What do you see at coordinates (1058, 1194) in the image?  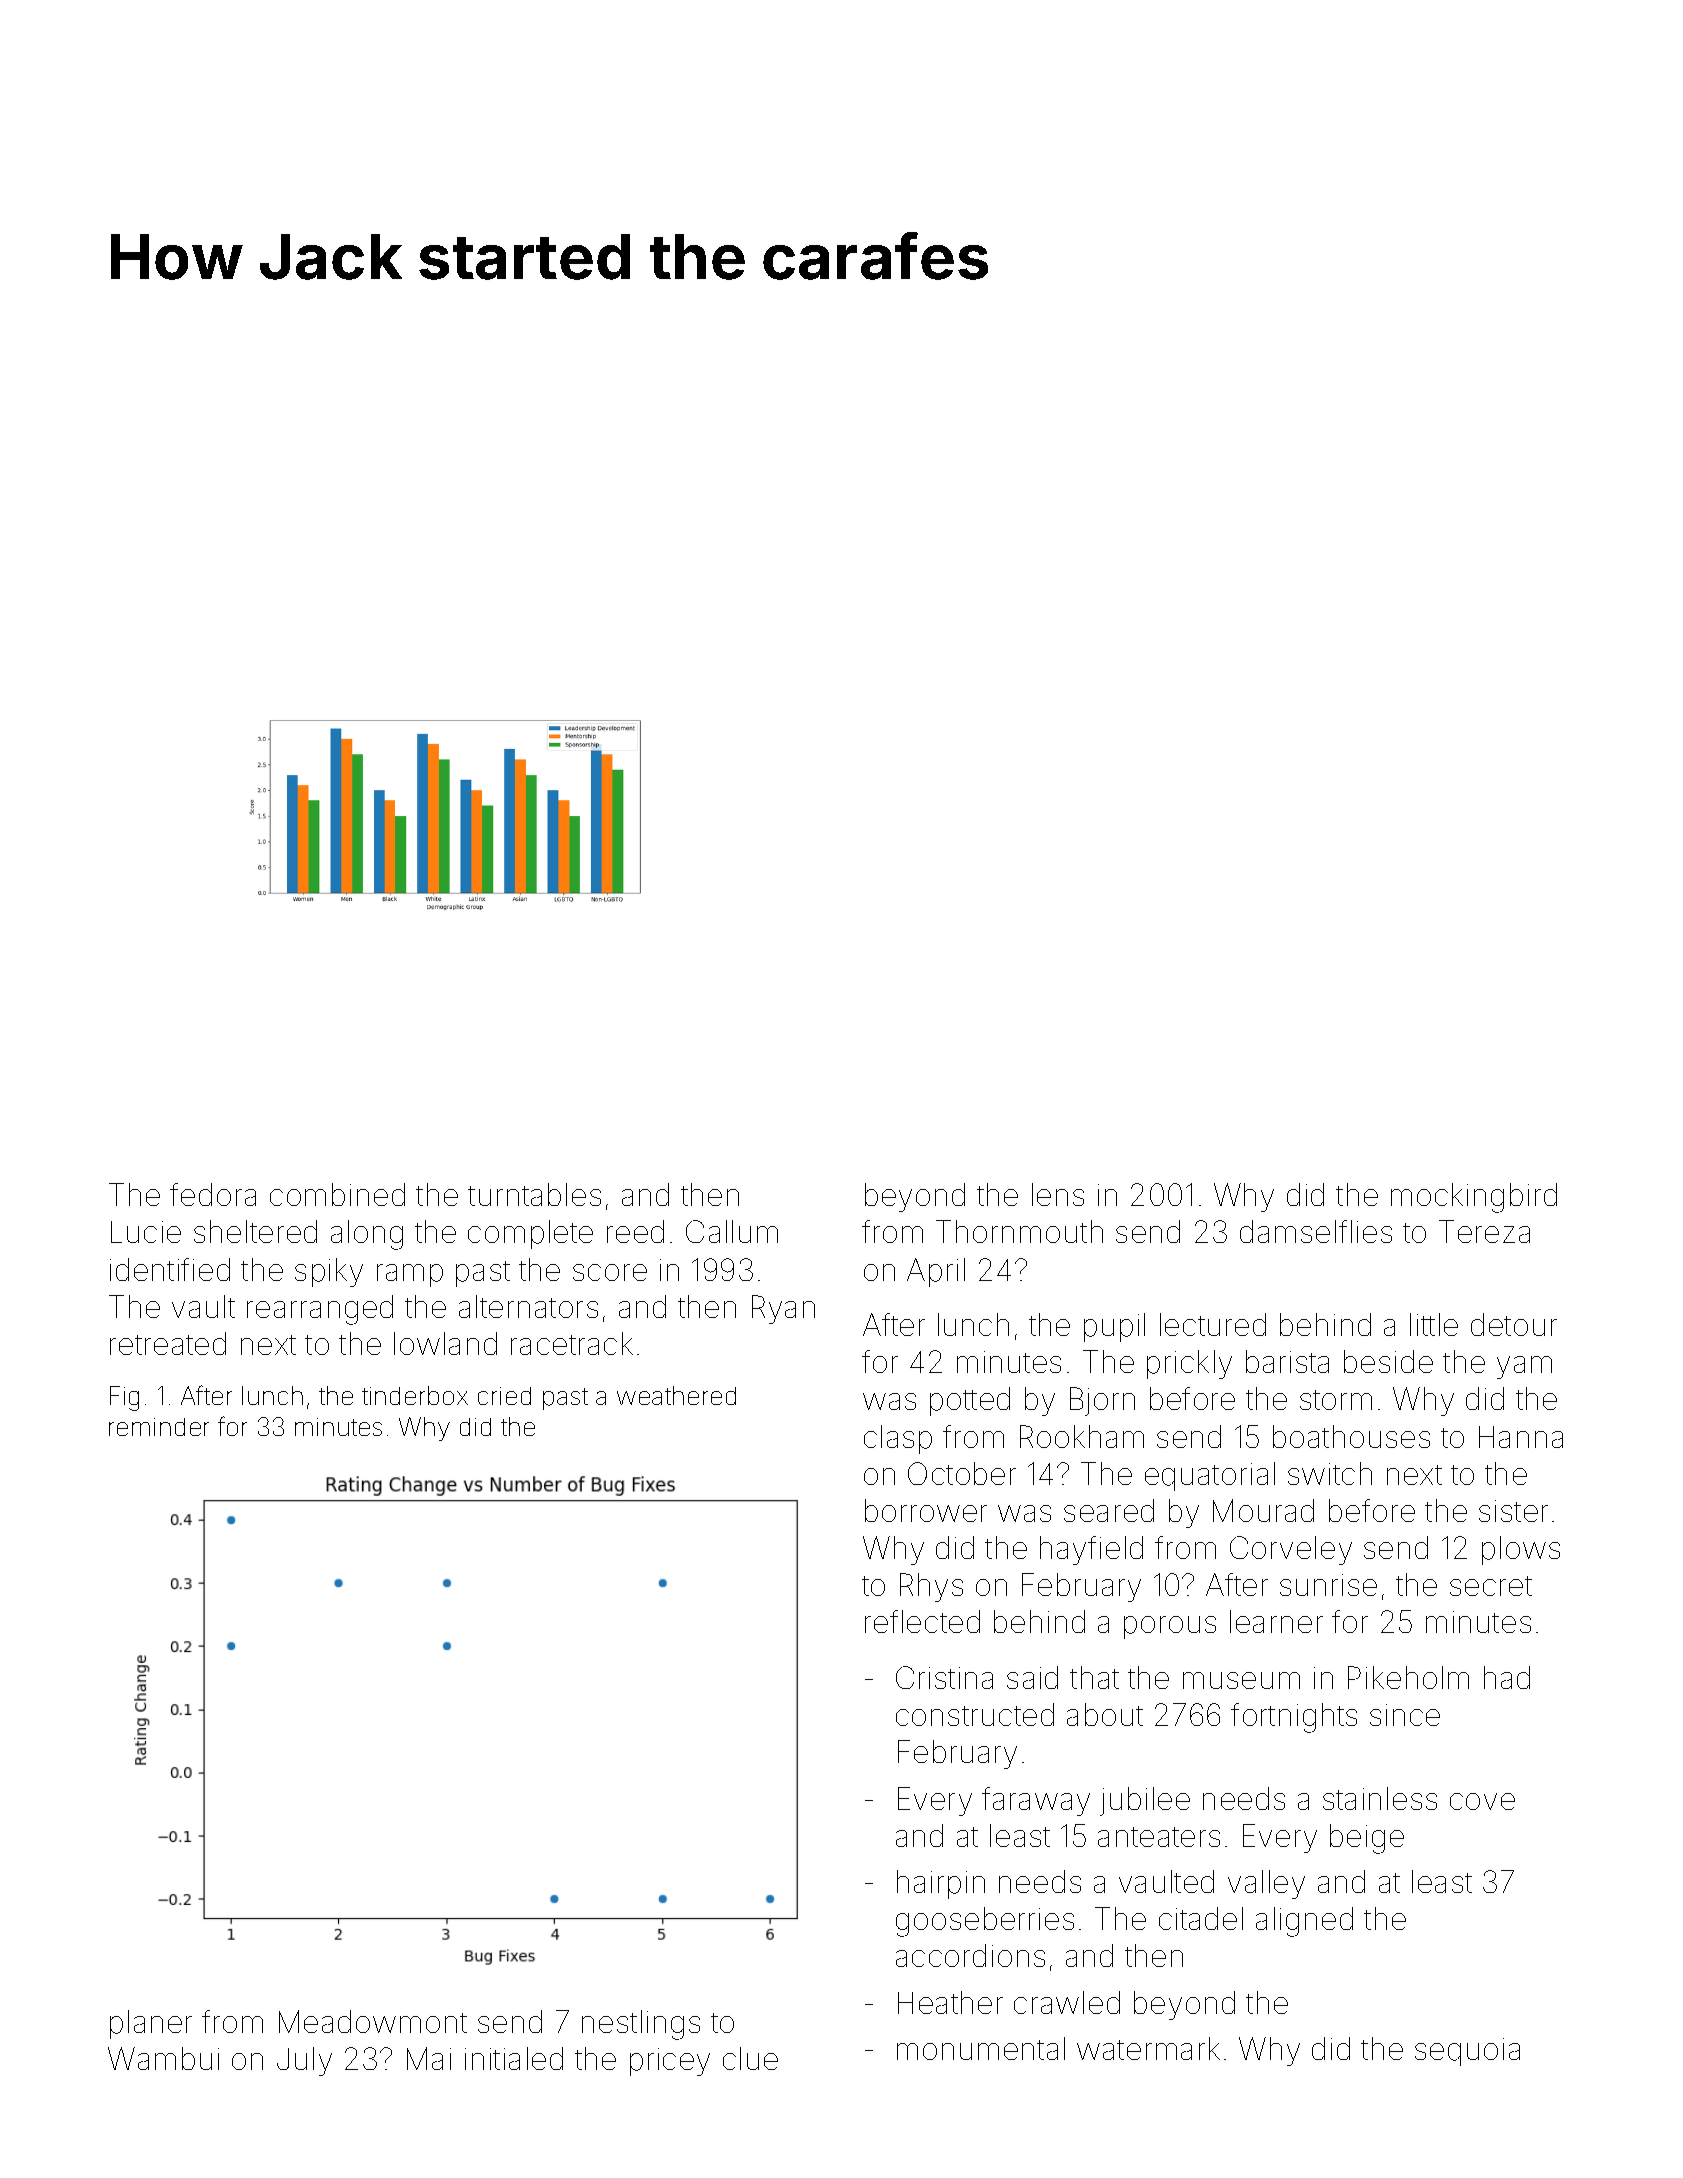 I see `lens` at bounding box center [1058, 1194].
